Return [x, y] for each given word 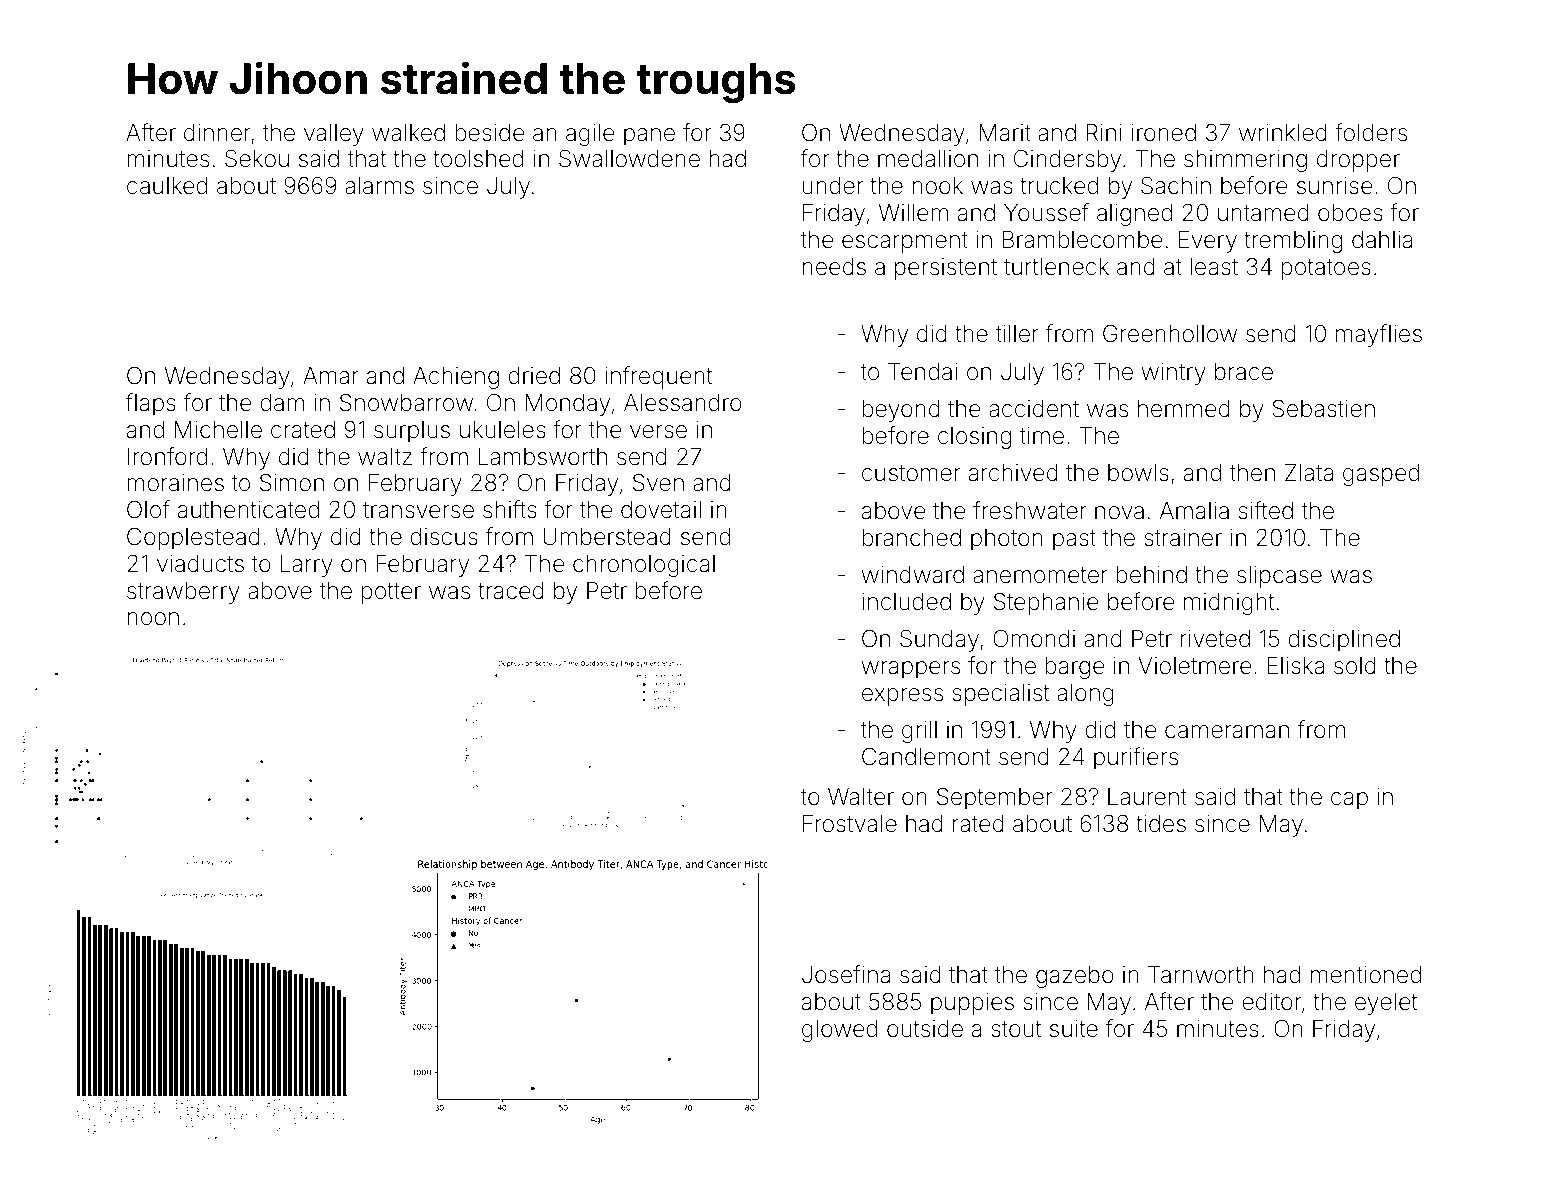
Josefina [846, 974]
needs [834, 267]
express [902, 697]
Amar [331, 376]
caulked [167, 186]
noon [153, 619]
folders [1371, 132]
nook [937, 186]
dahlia [1382, 240]
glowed [839, 1031]
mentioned [1366, 975]
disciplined [1344, 641]
